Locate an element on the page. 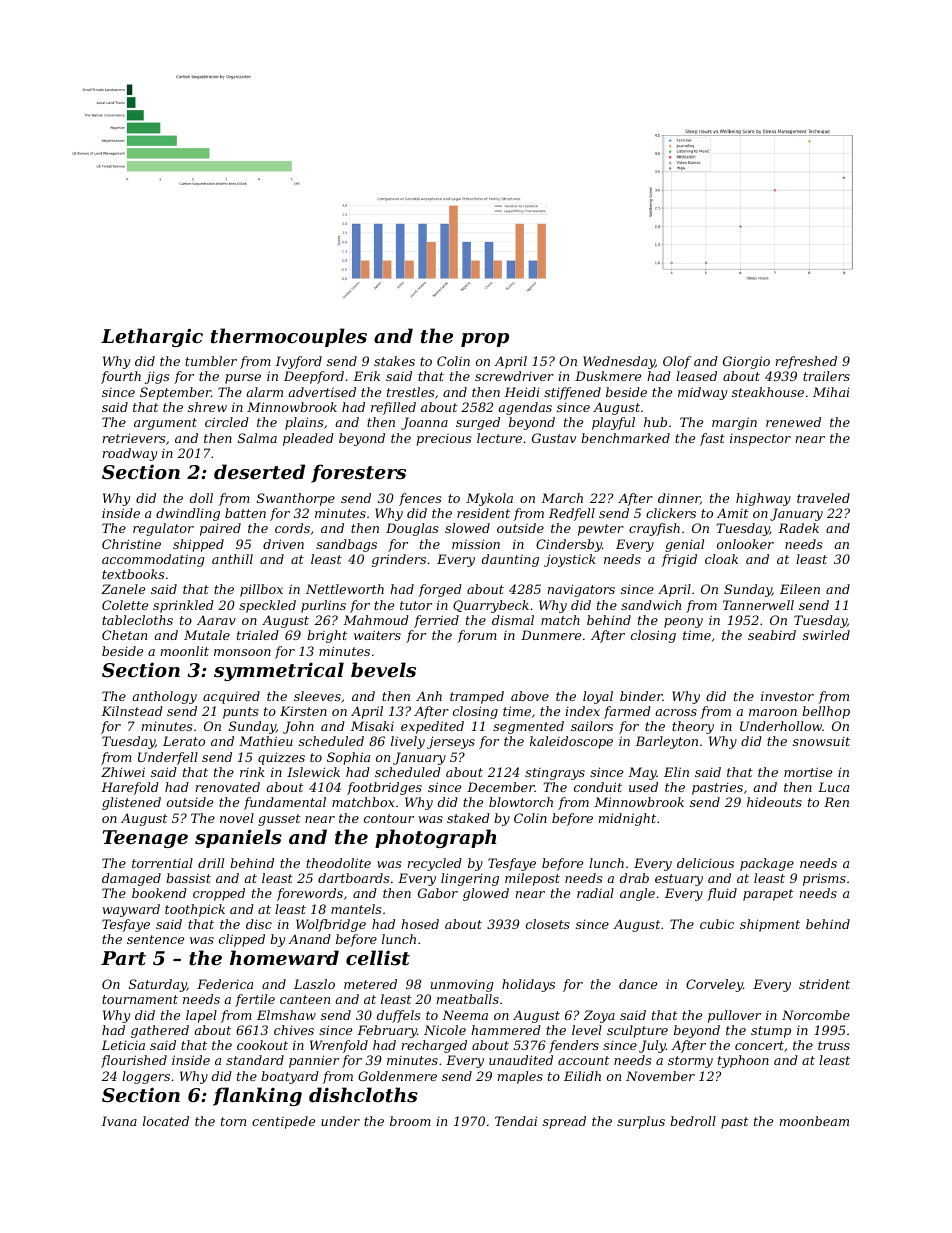 The width and height of the image is (952, 1233). moonbeam is located at coordinates (814, 1121).
